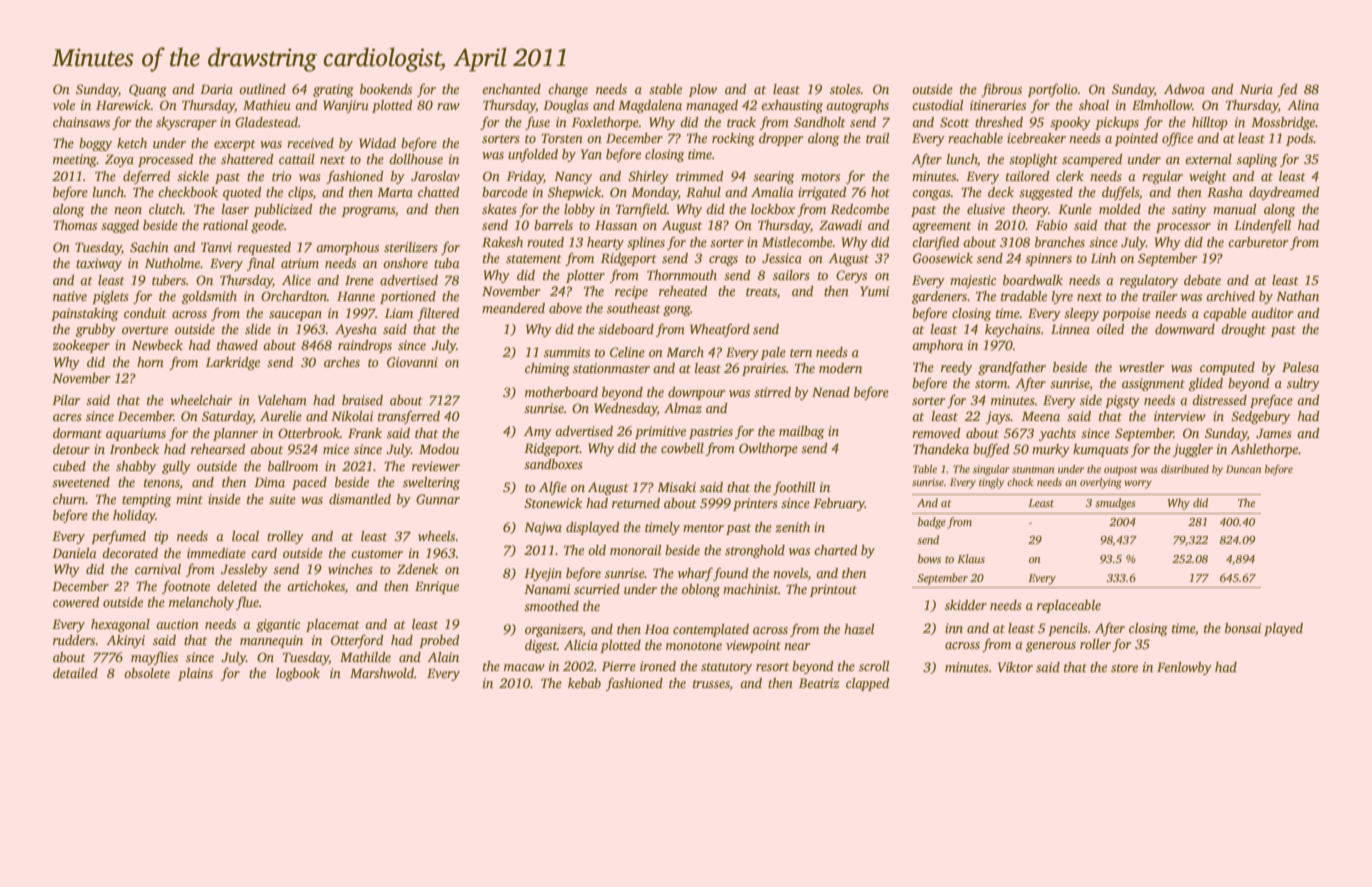  What do you see at coordinates (136, 434) in the screenshot?
I see `aquariums` at bounding box center [136, 434].
